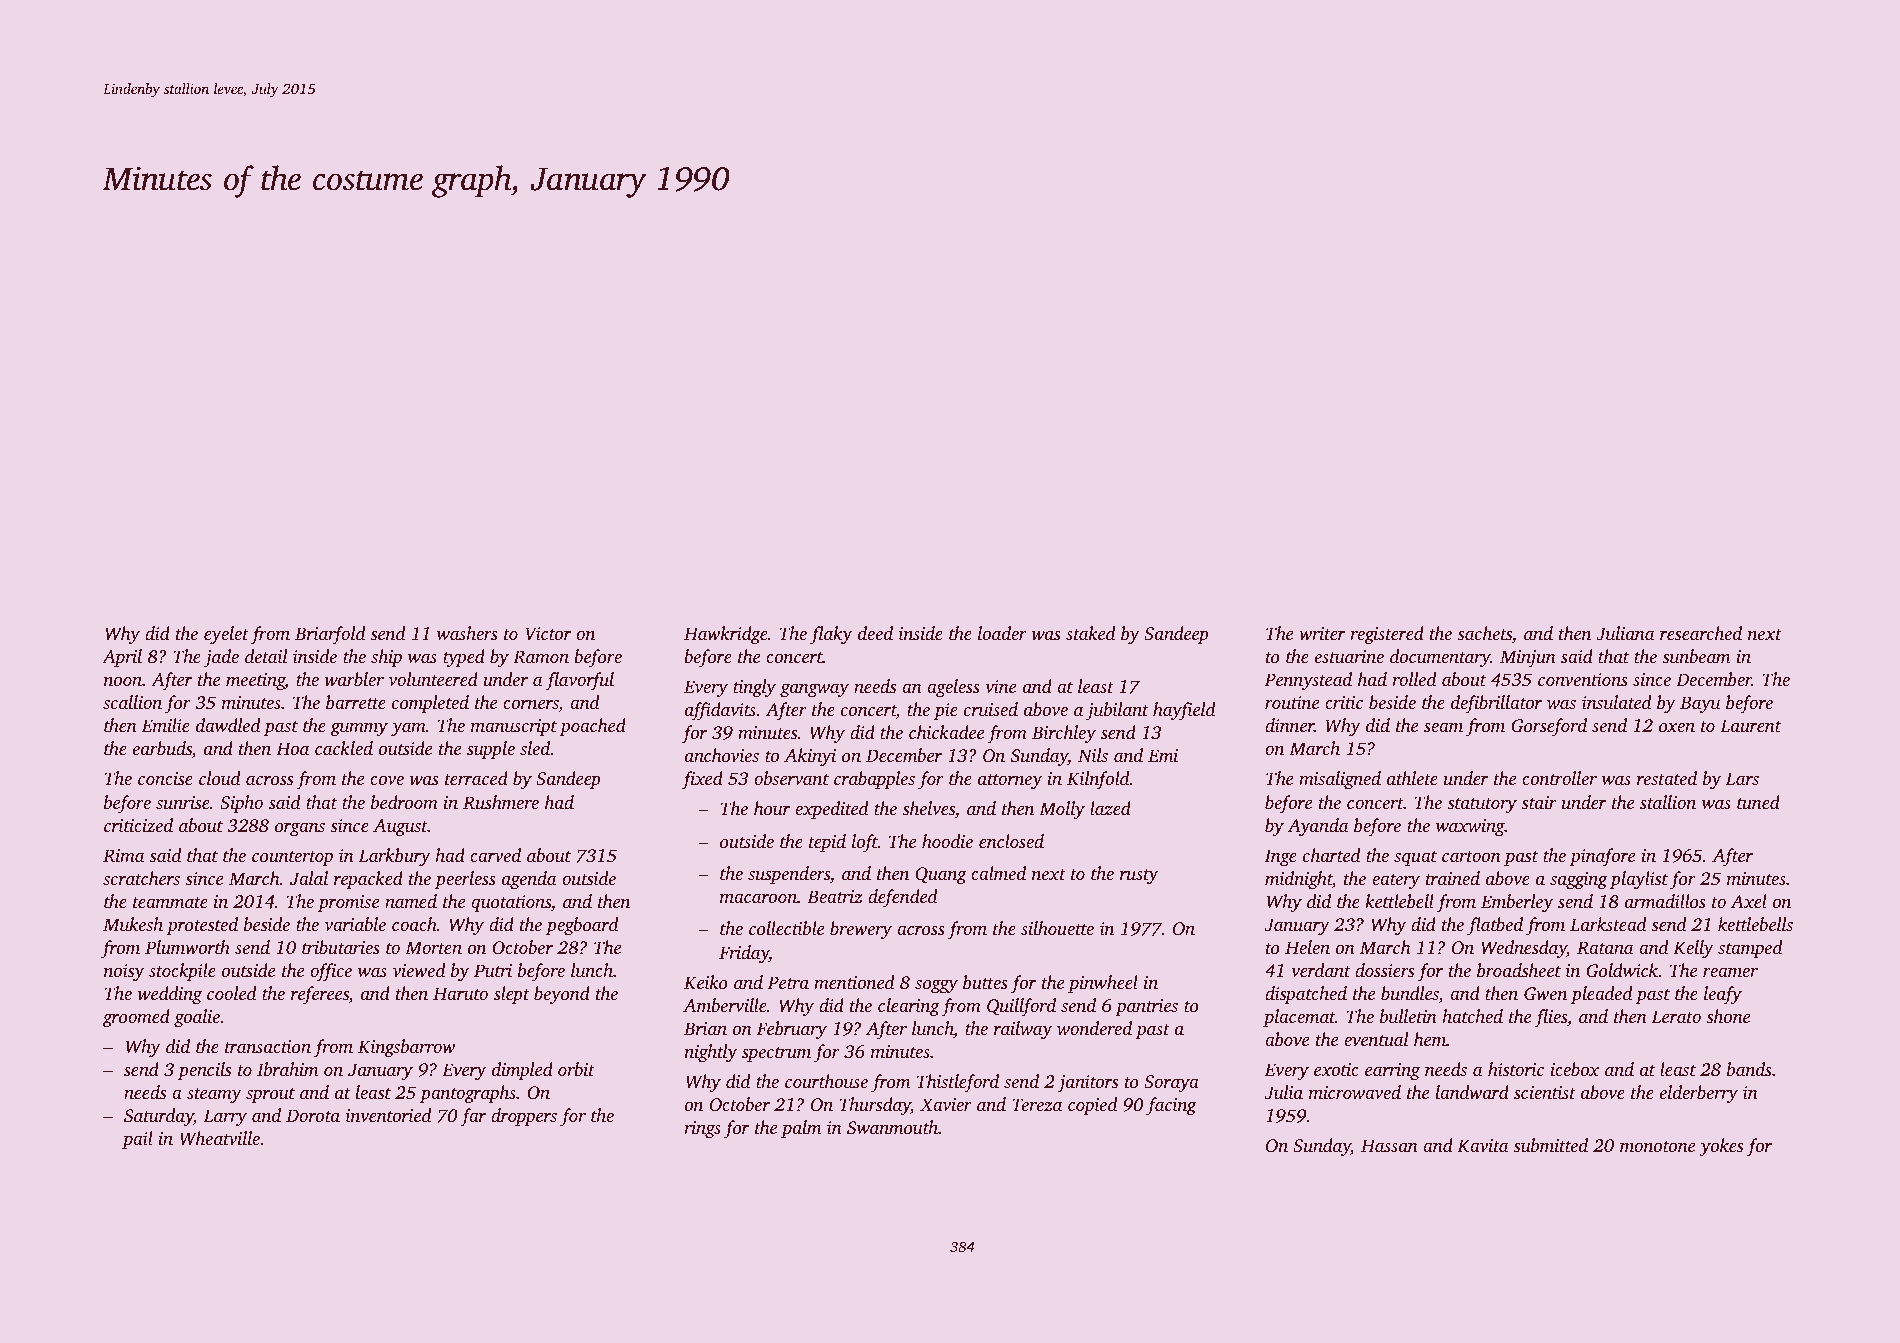 This screenshot has height=1343, width=1900. Describe the element at coordinates (1602, 857) in the screenshot. I see `pinafore` at that location.
